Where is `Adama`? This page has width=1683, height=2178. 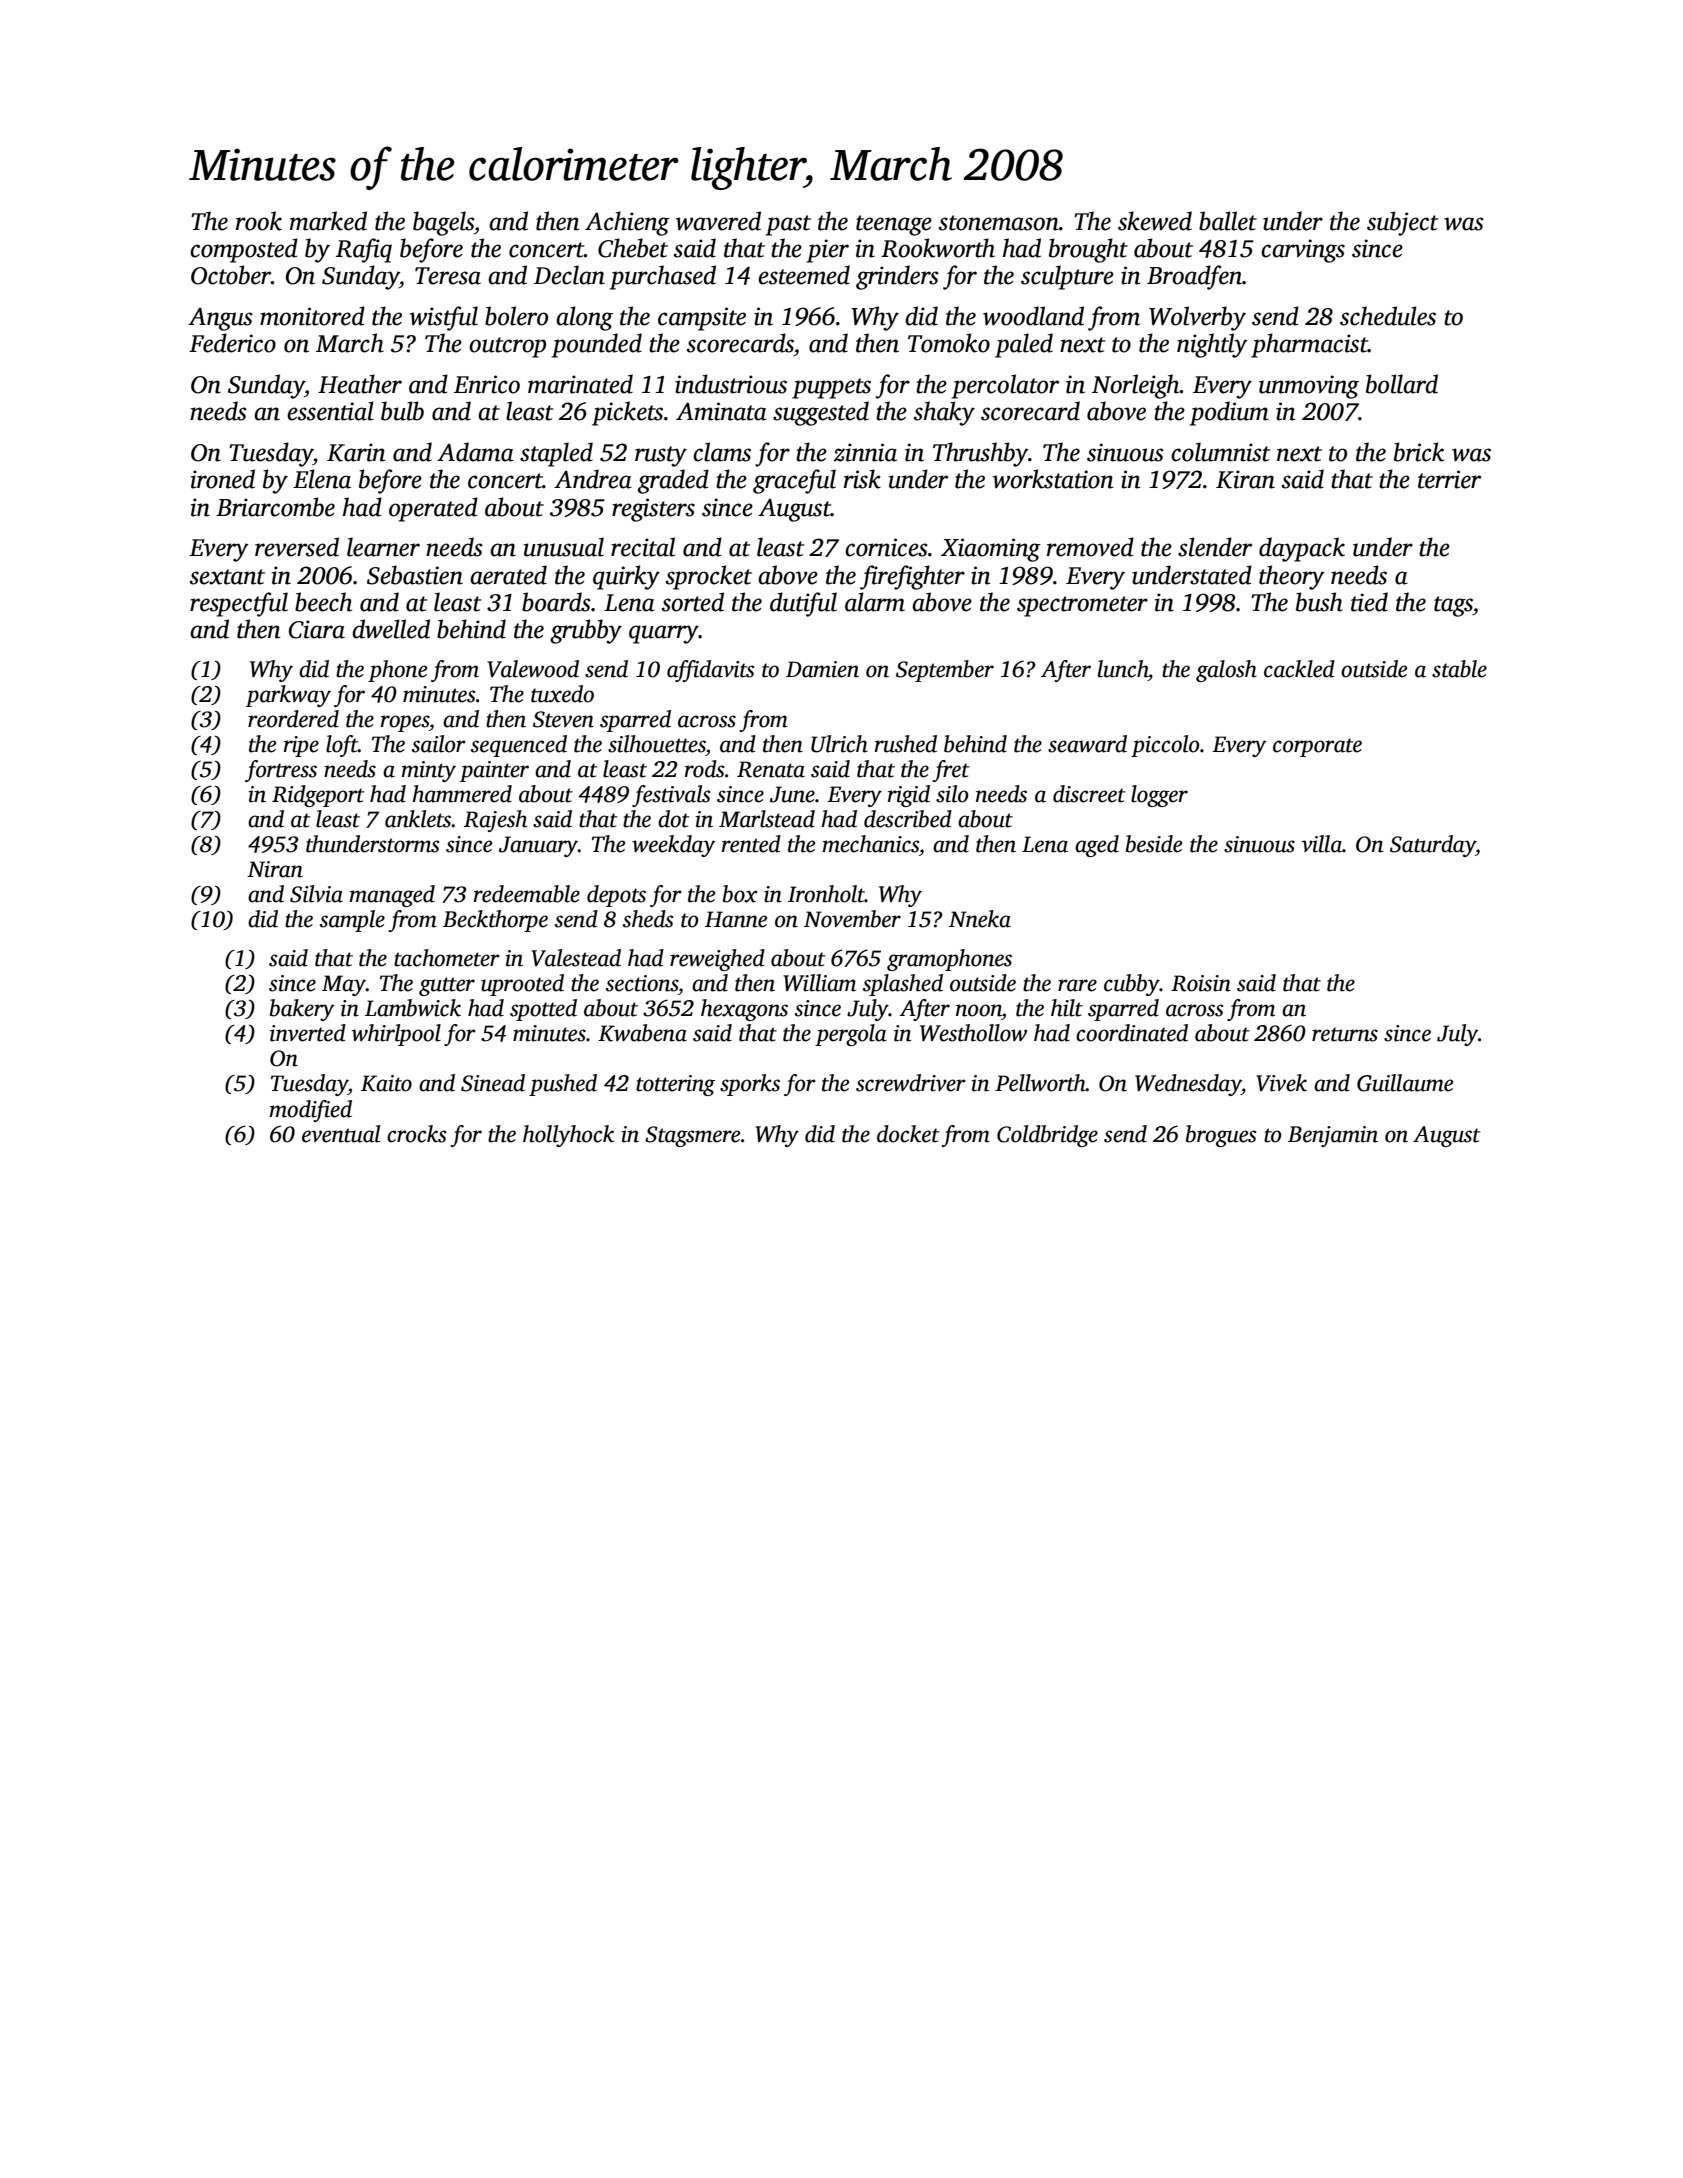 Adama is located at coordinates (475, 452).
